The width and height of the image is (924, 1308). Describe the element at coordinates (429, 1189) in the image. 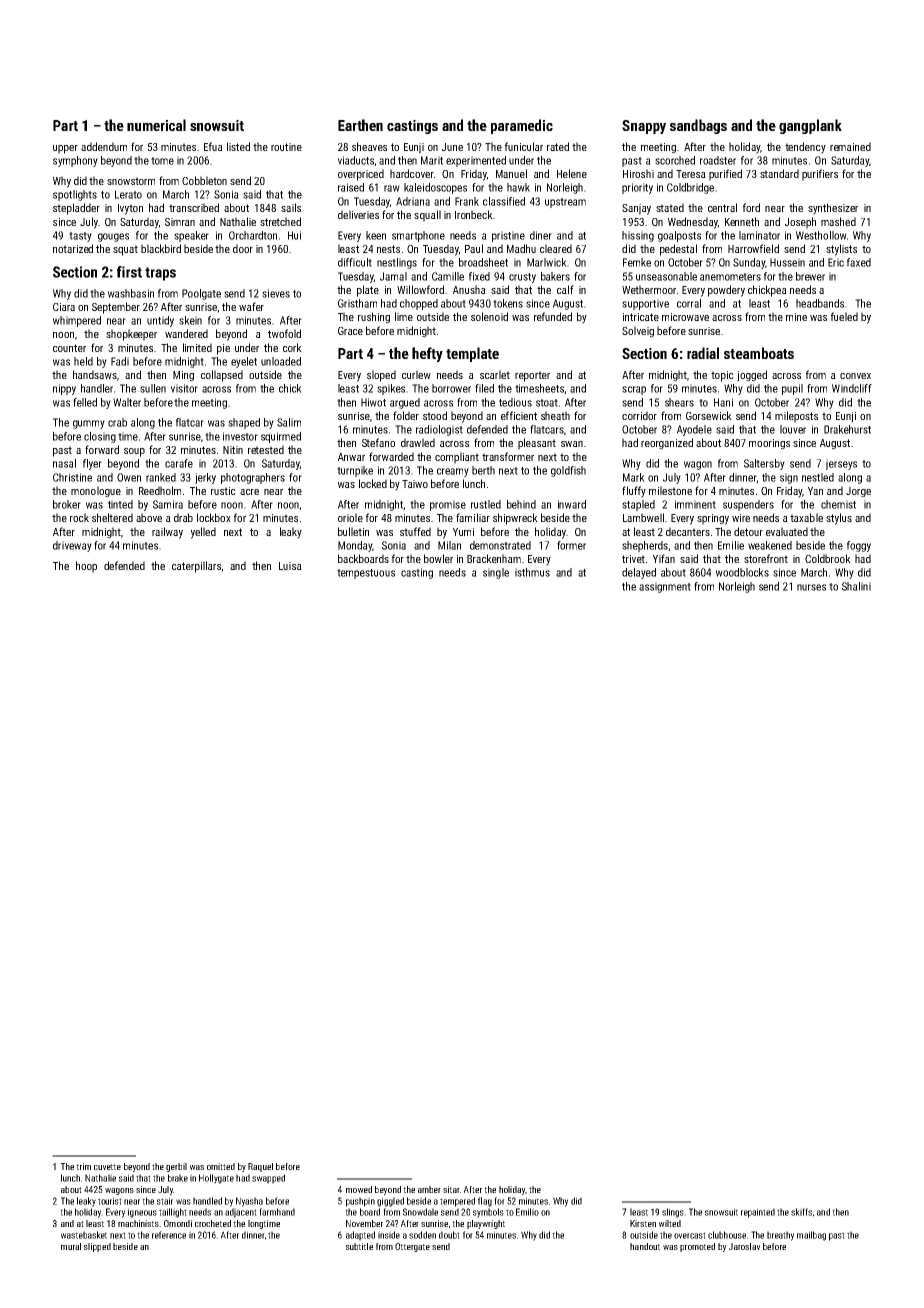

I see `amber` at that location.
